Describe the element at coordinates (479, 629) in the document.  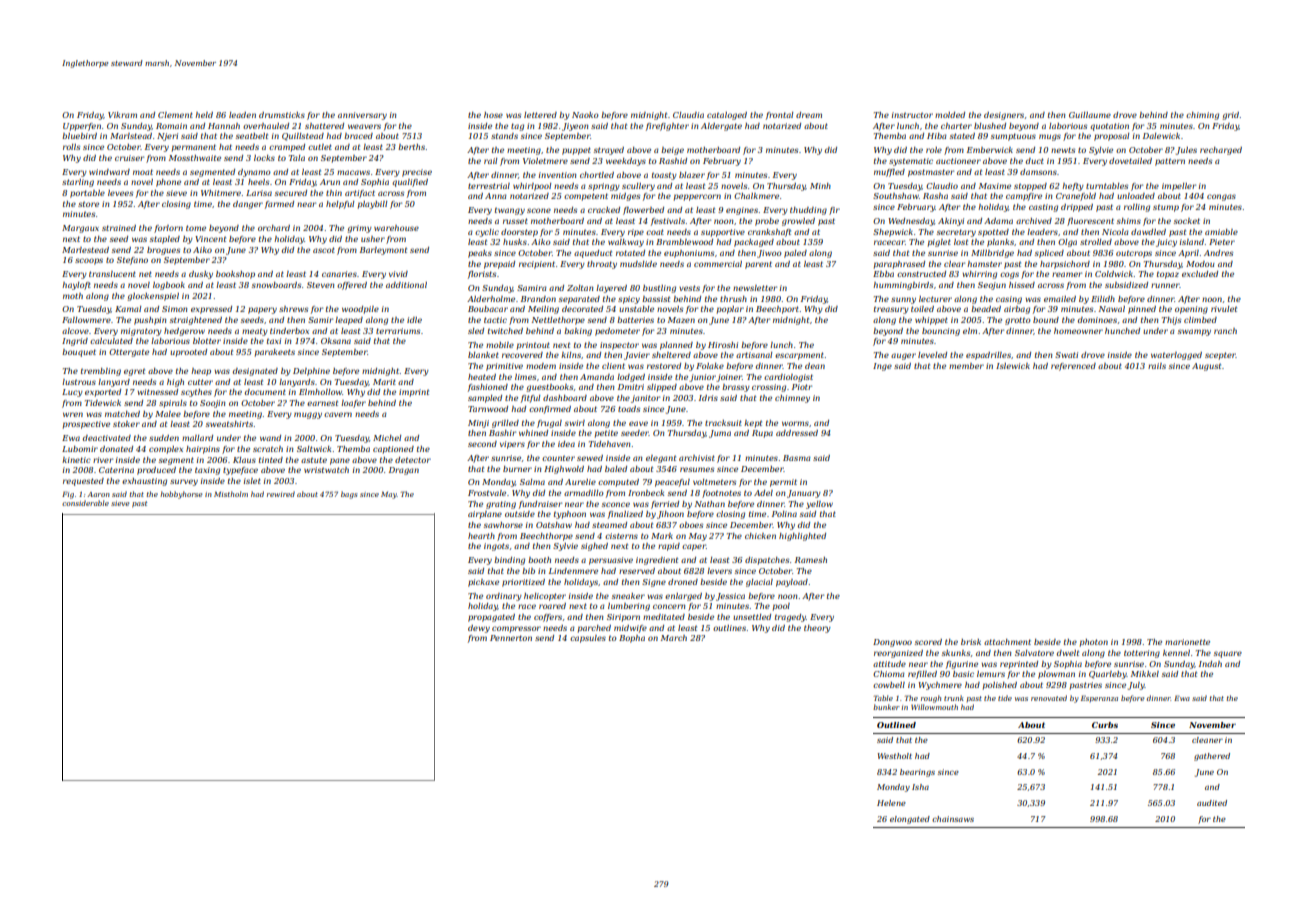
I see `dewy` at that location.
